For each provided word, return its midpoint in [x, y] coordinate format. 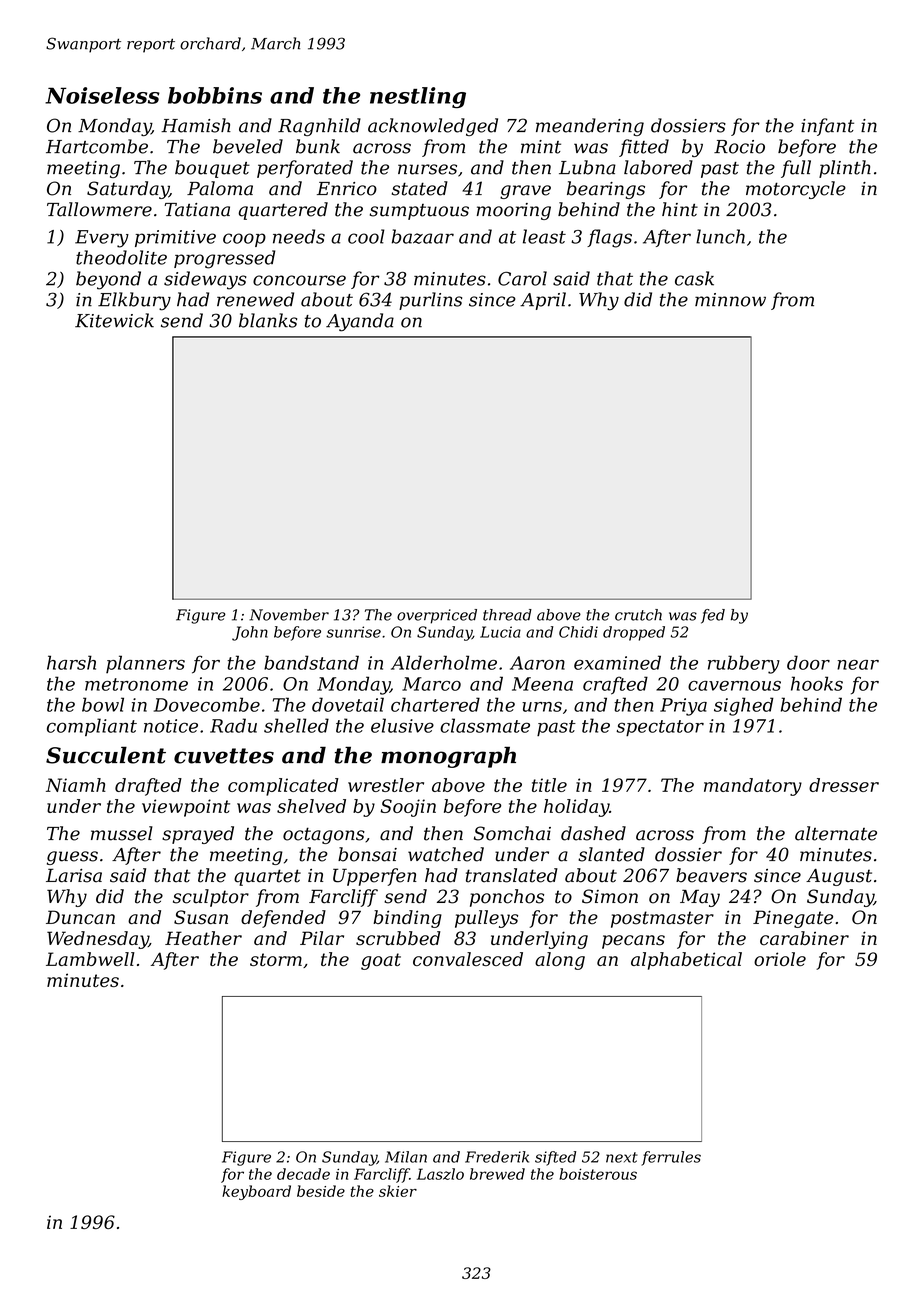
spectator [660, 728]
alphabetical [686, 961]
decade [303, 1174]
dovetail [348, 704]
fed [713, 616]
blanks [268, 320]
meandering [590, 127]
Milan [406, 1157]
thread [507, 615]
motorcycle [796, 190]
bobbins [215, 95]
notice [171, 726]
